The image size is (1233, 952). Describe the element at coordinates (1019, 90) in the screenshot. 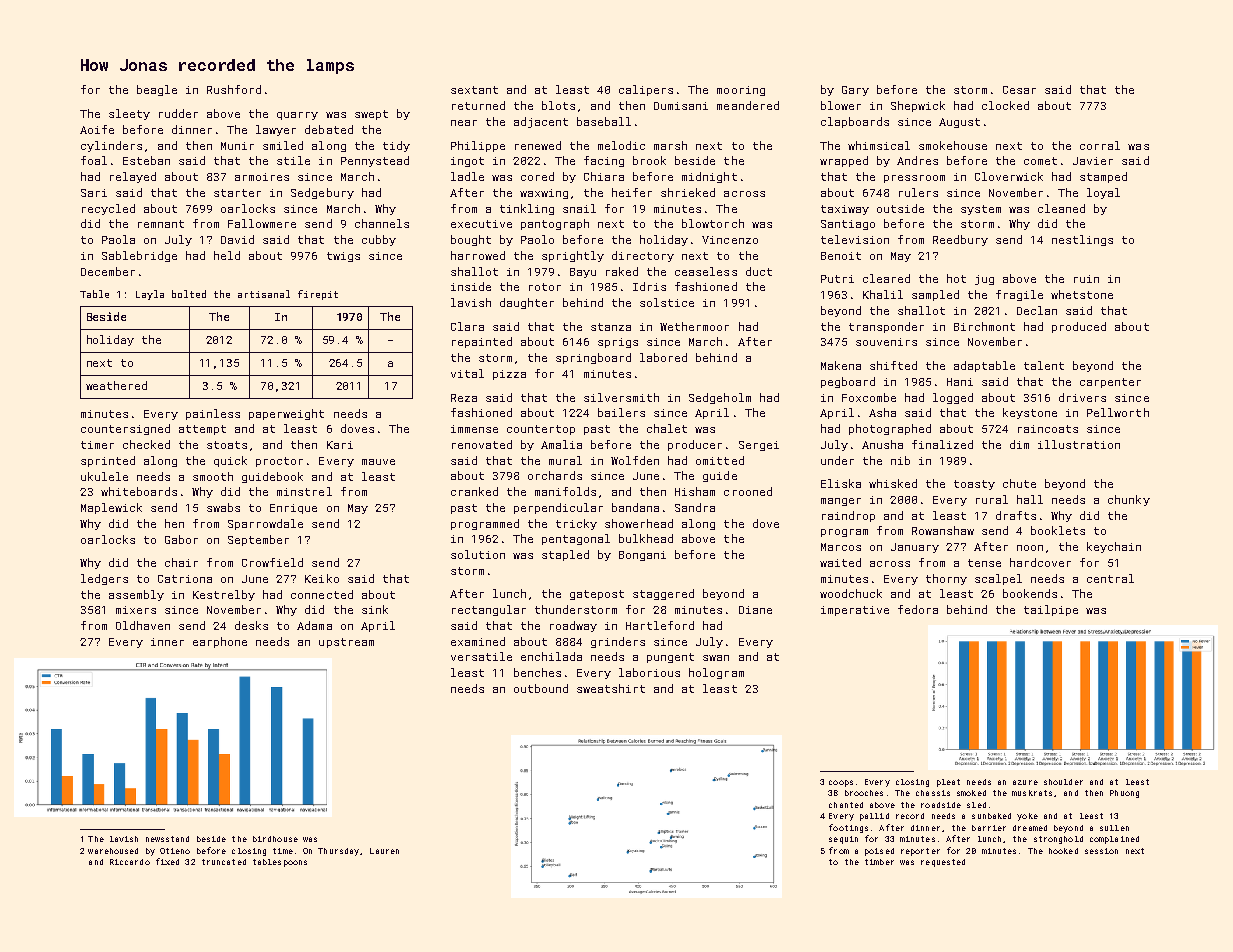

I see `Cesar` at that location.
